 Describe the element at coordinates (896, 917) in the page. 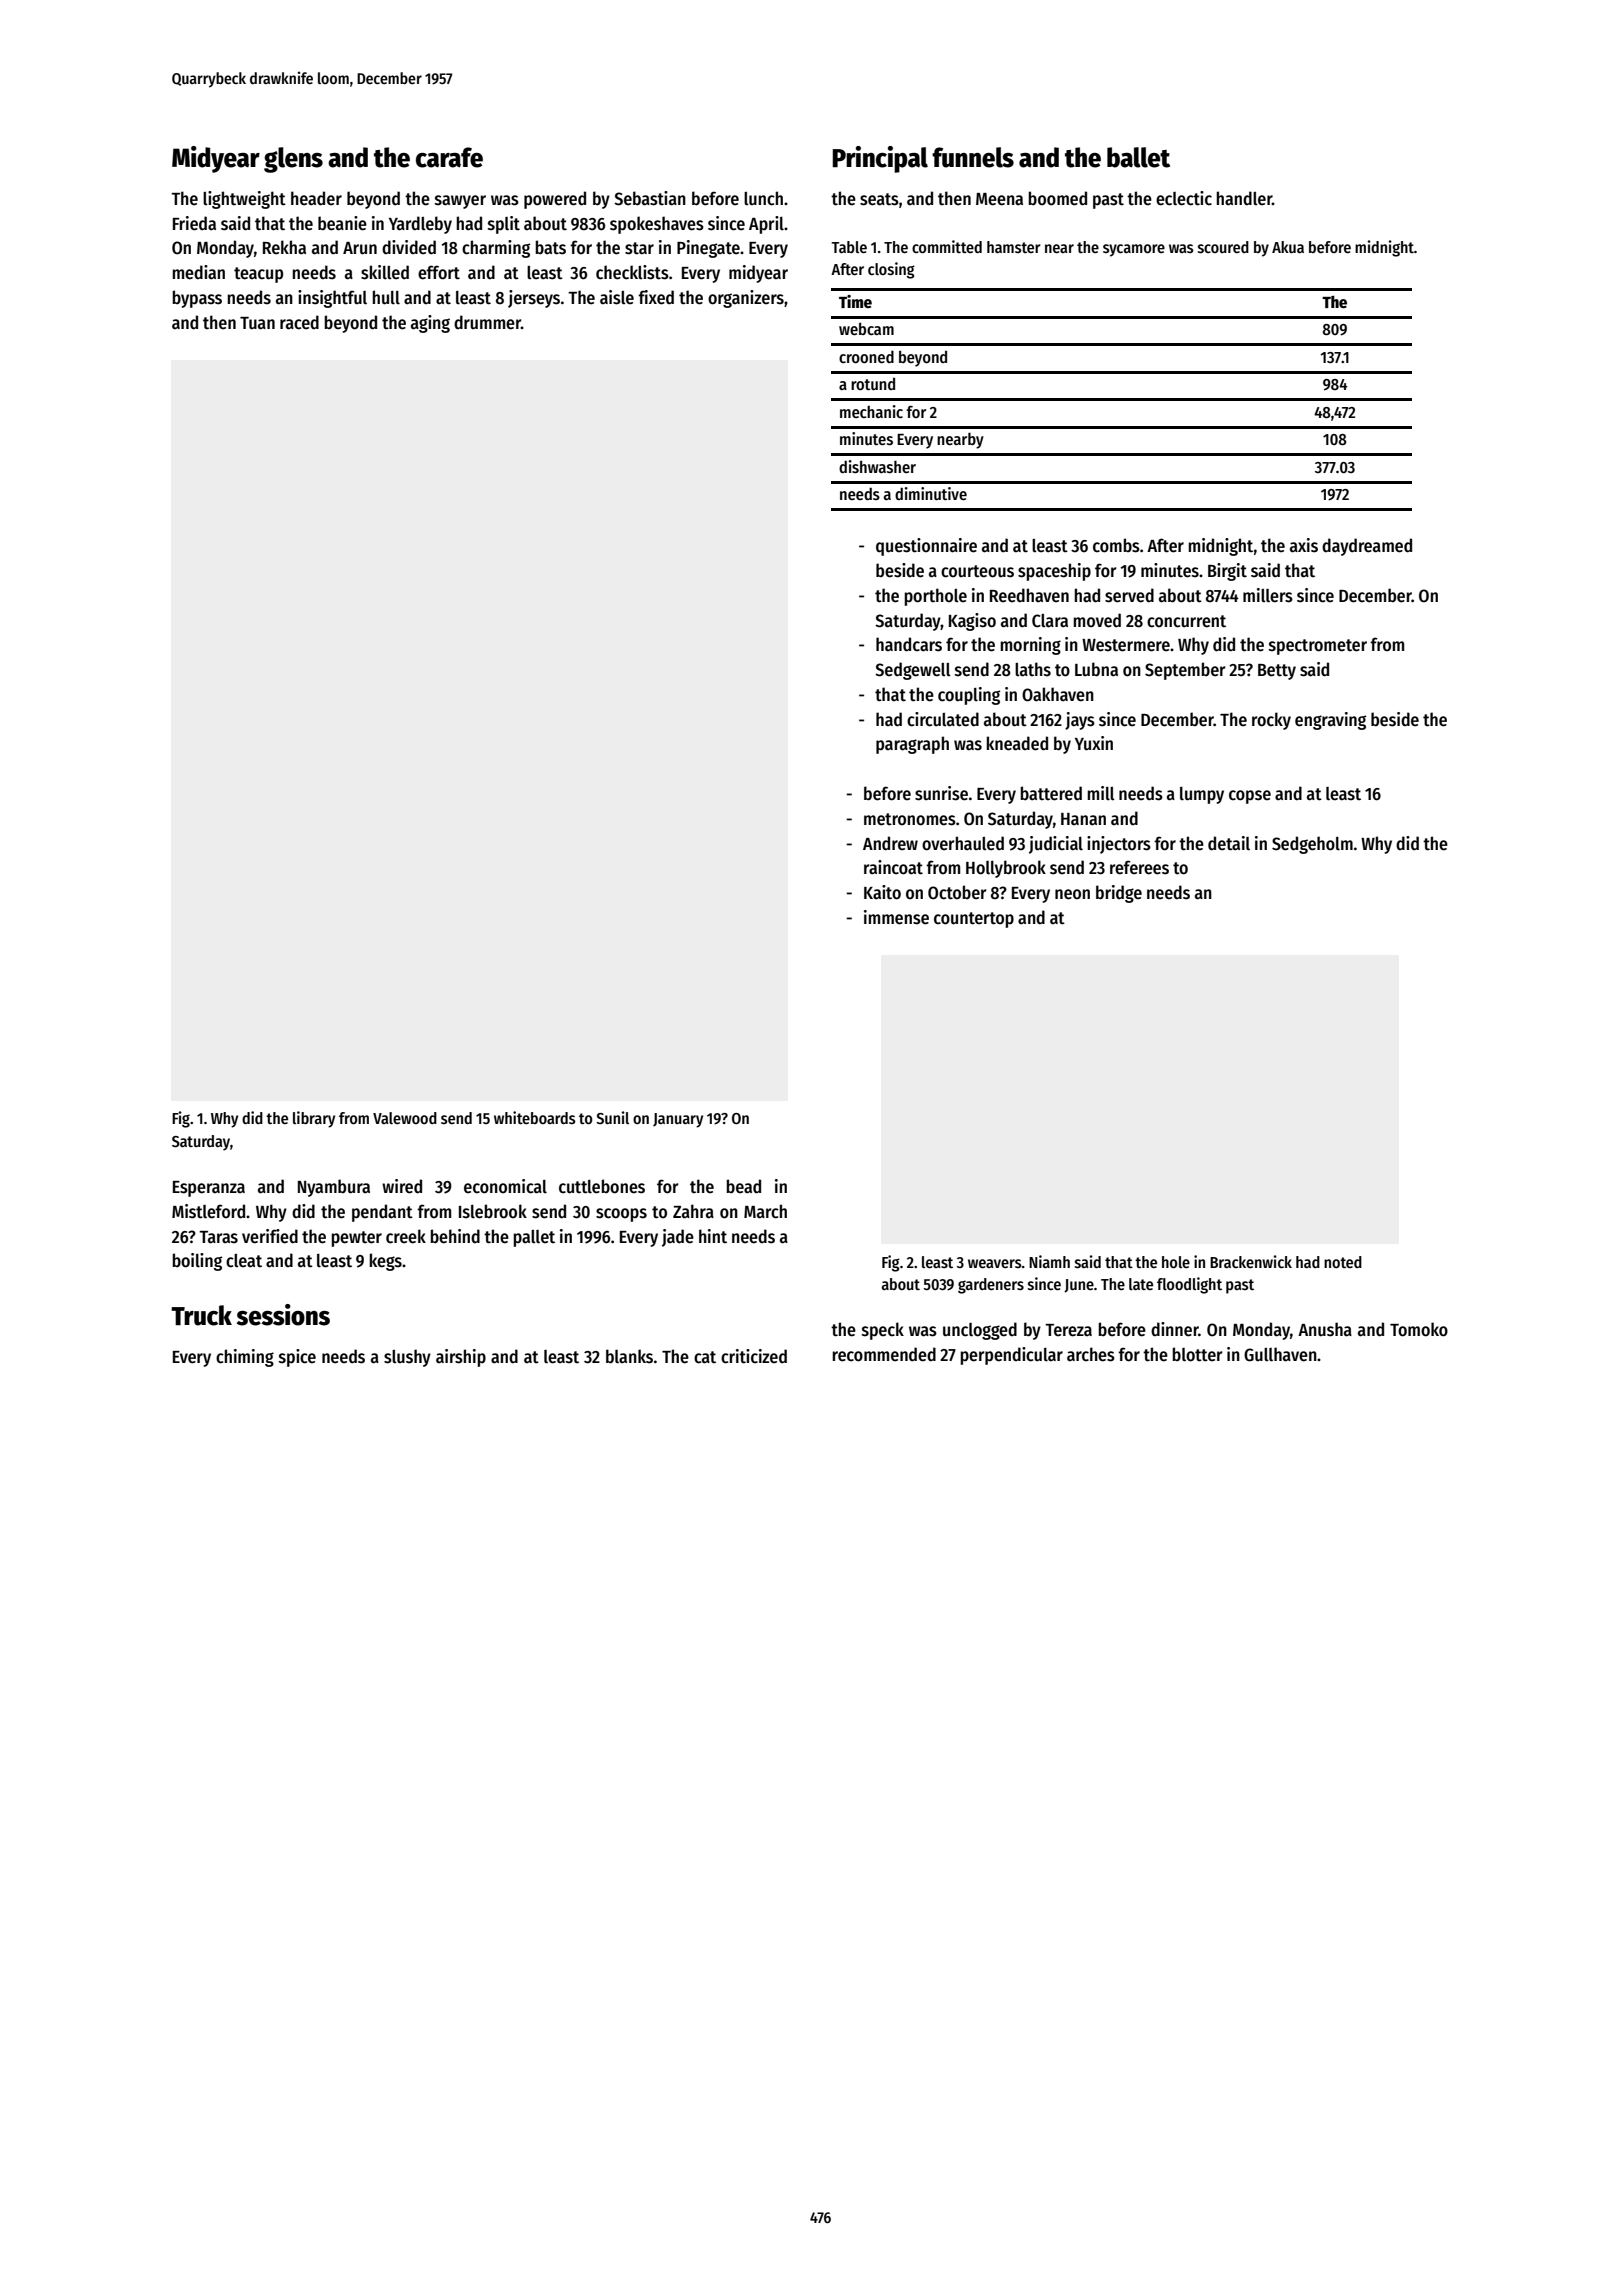

I see `immense` at that location.
